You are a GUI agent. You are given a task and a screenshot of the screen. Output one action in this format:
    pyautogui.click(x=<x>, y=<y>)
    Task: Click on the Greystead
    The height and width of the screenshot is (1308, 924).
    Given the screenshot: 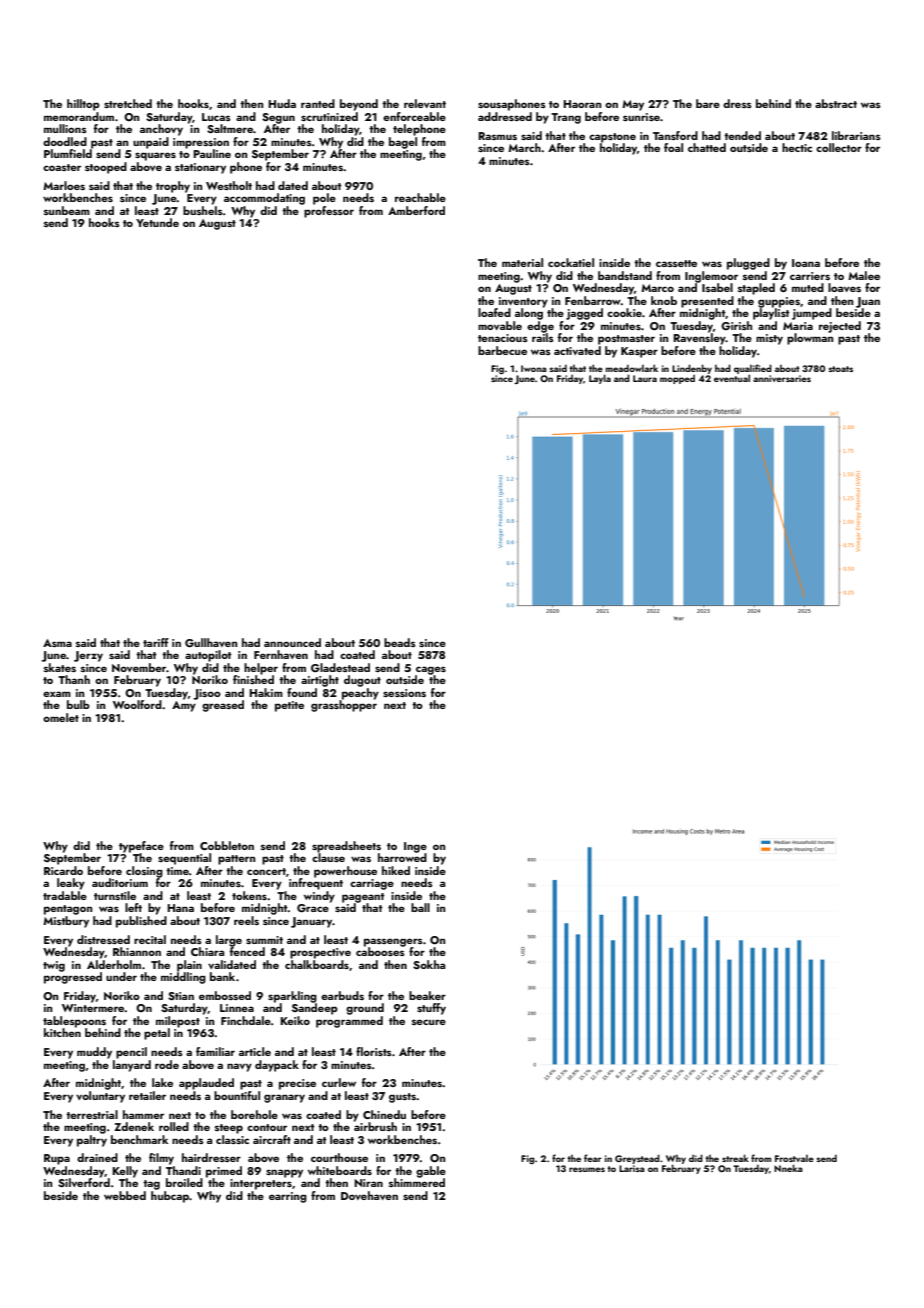 What is the action you would take?
    pyautogui.click(x=637, y=1159)
